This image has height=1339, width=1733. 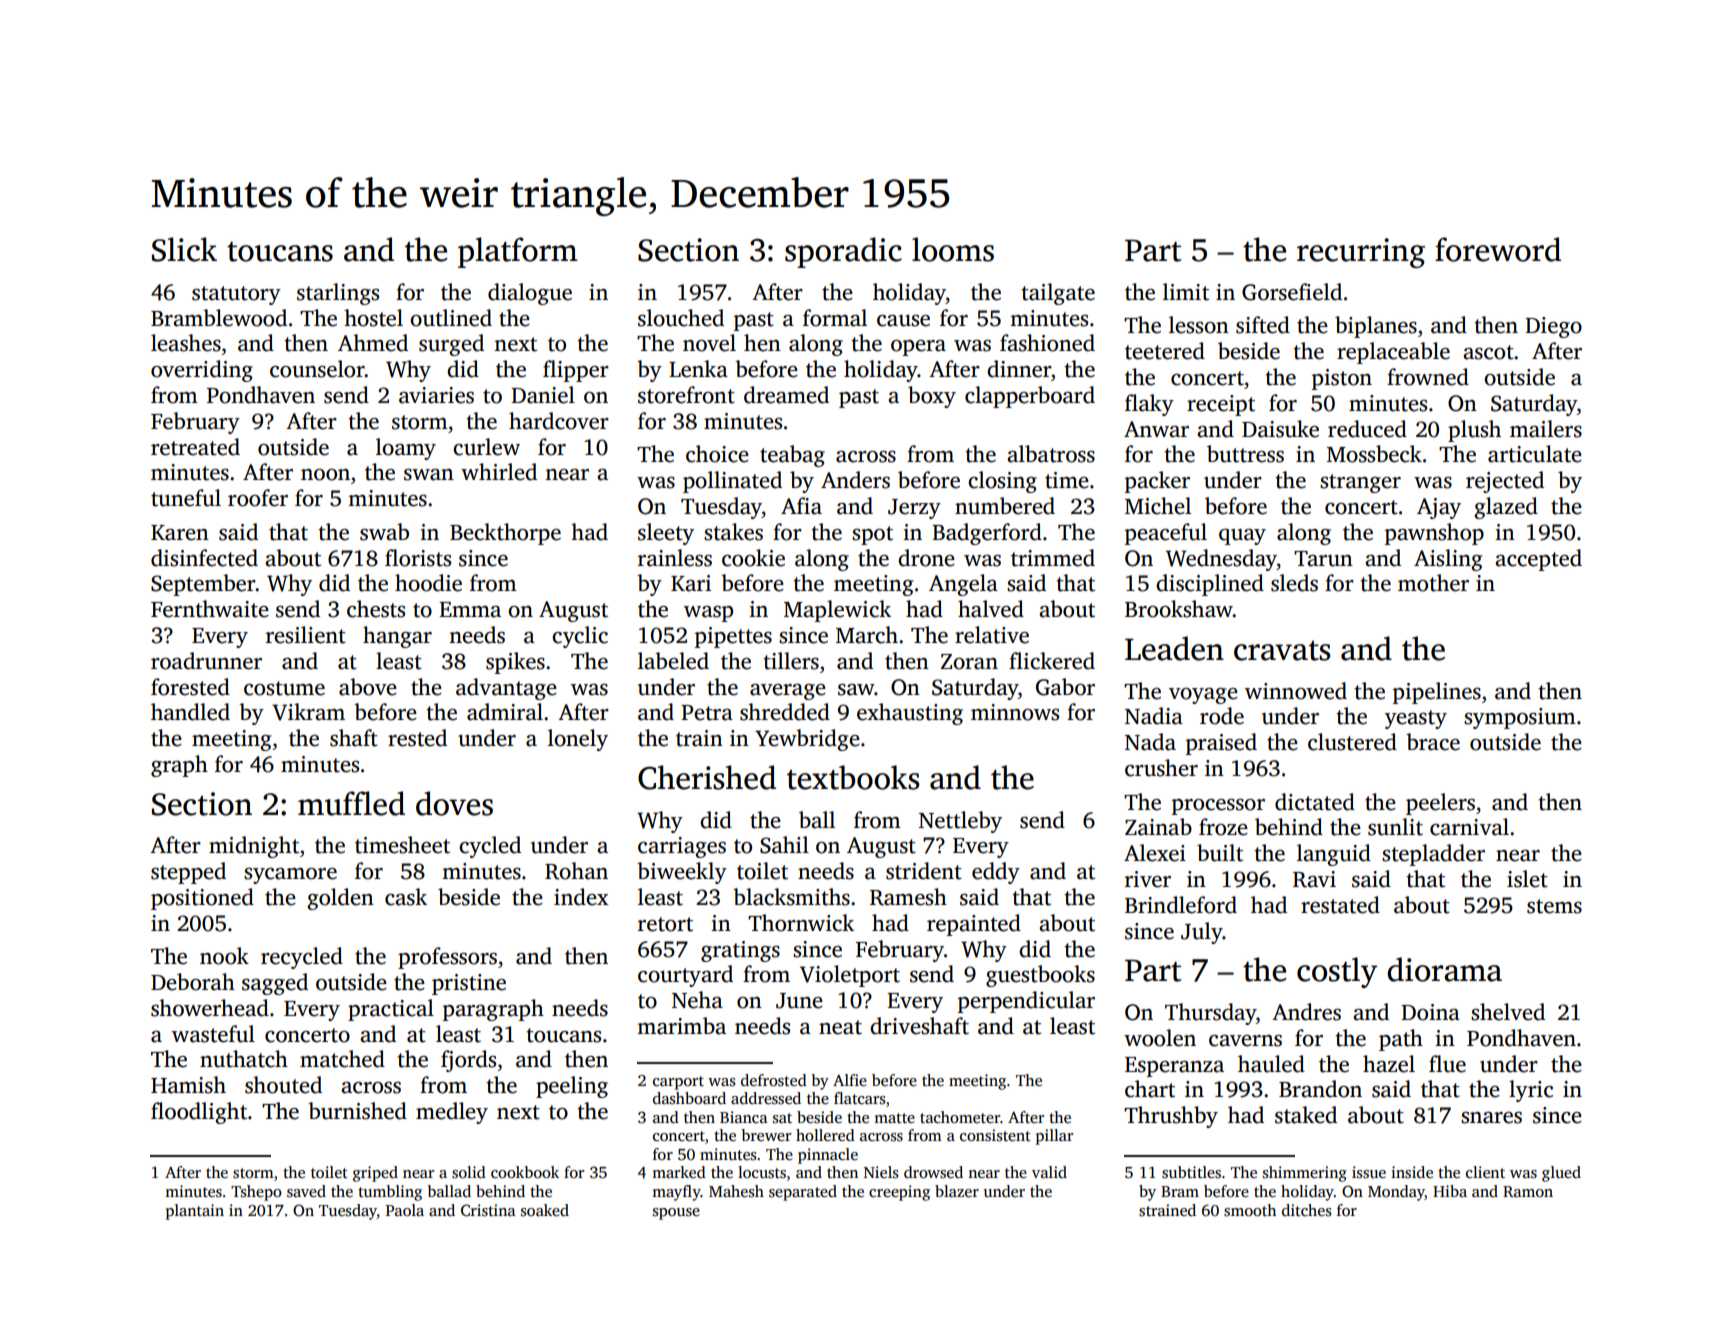 I want to click on starlings, so click(x=338, y=294).
